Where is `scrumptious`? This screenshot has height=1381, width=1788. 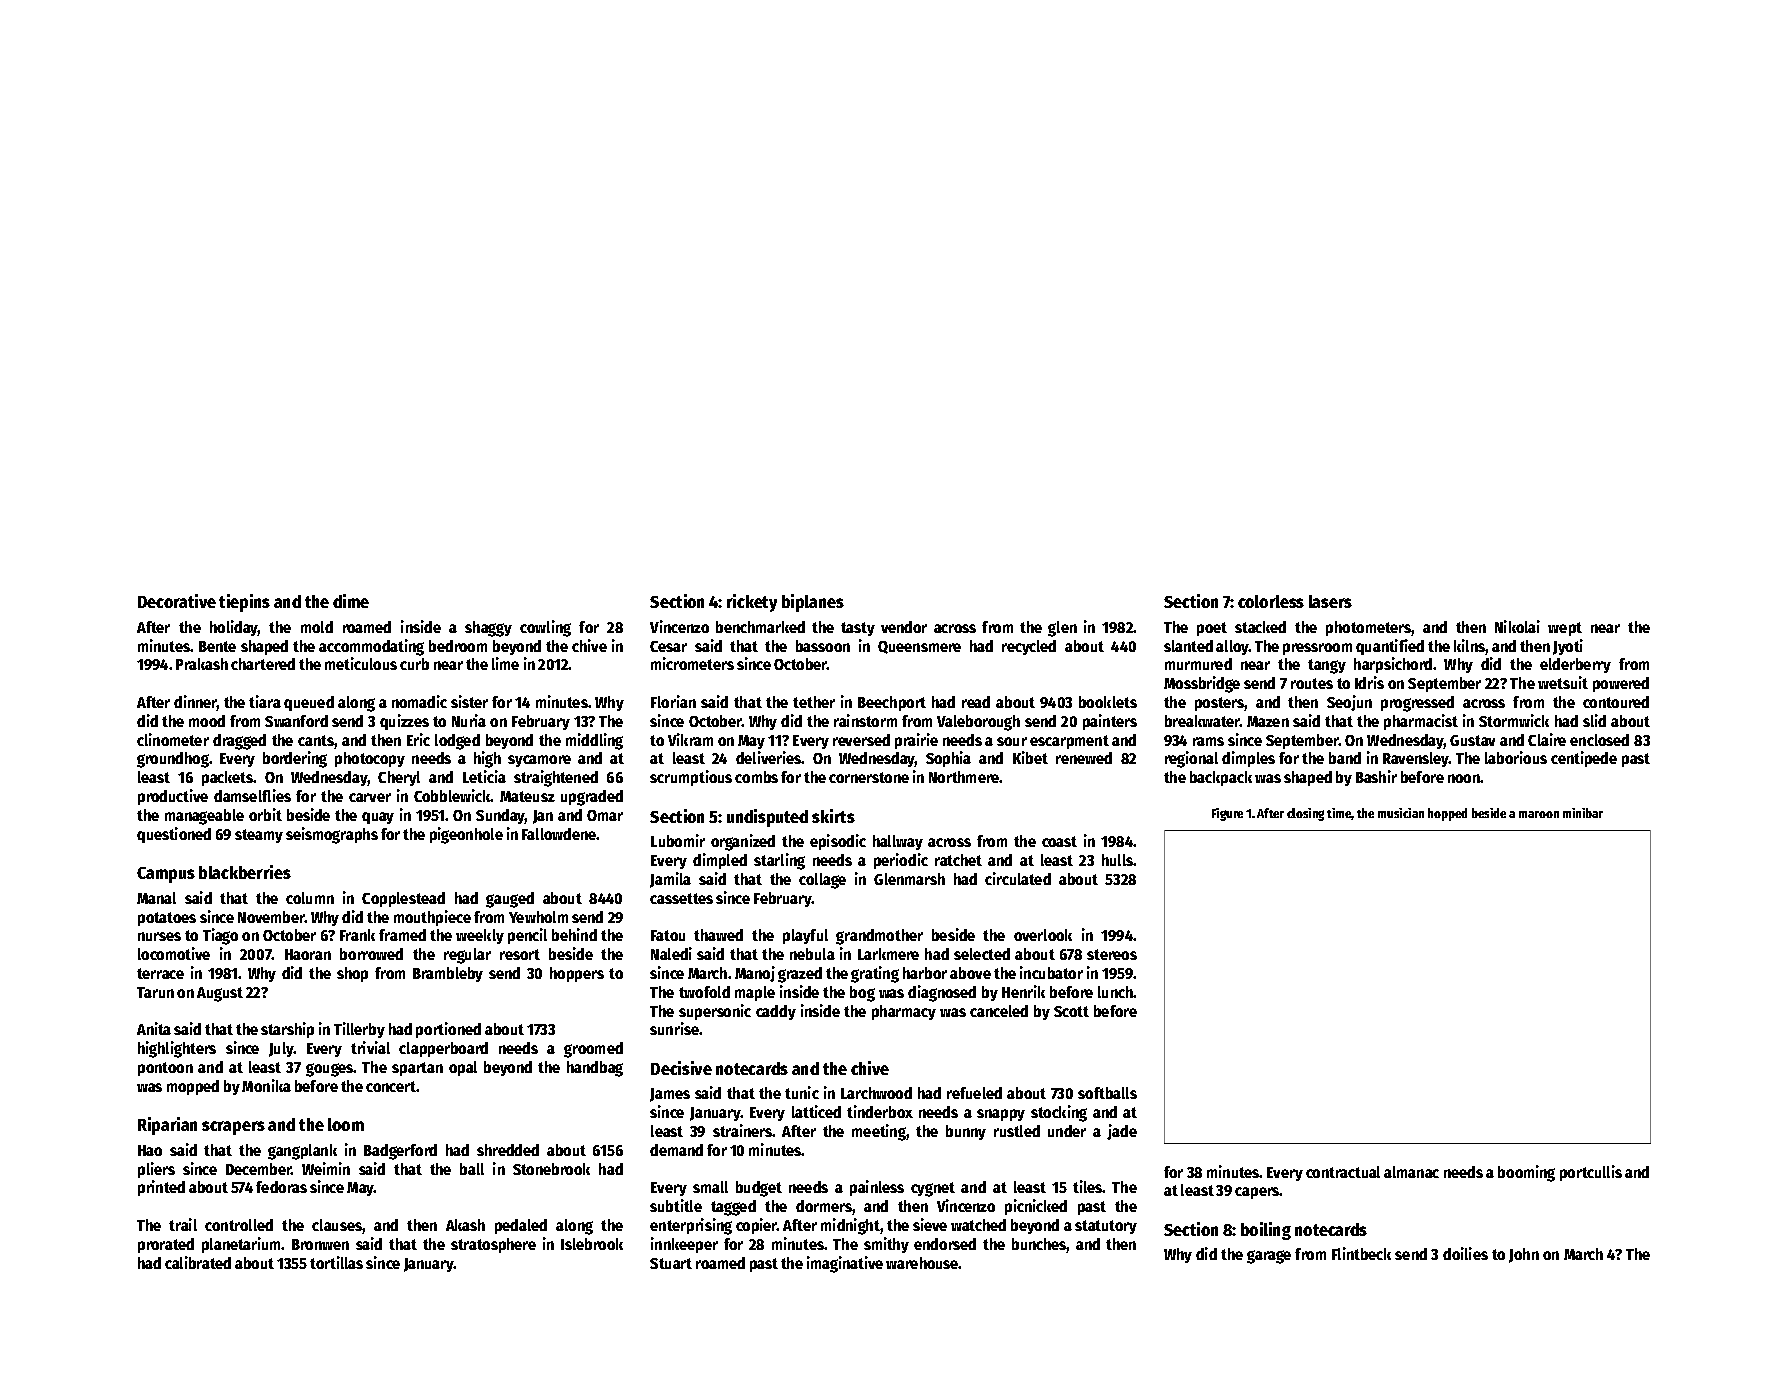
scrumptious is located at coordinates (691, 778).
